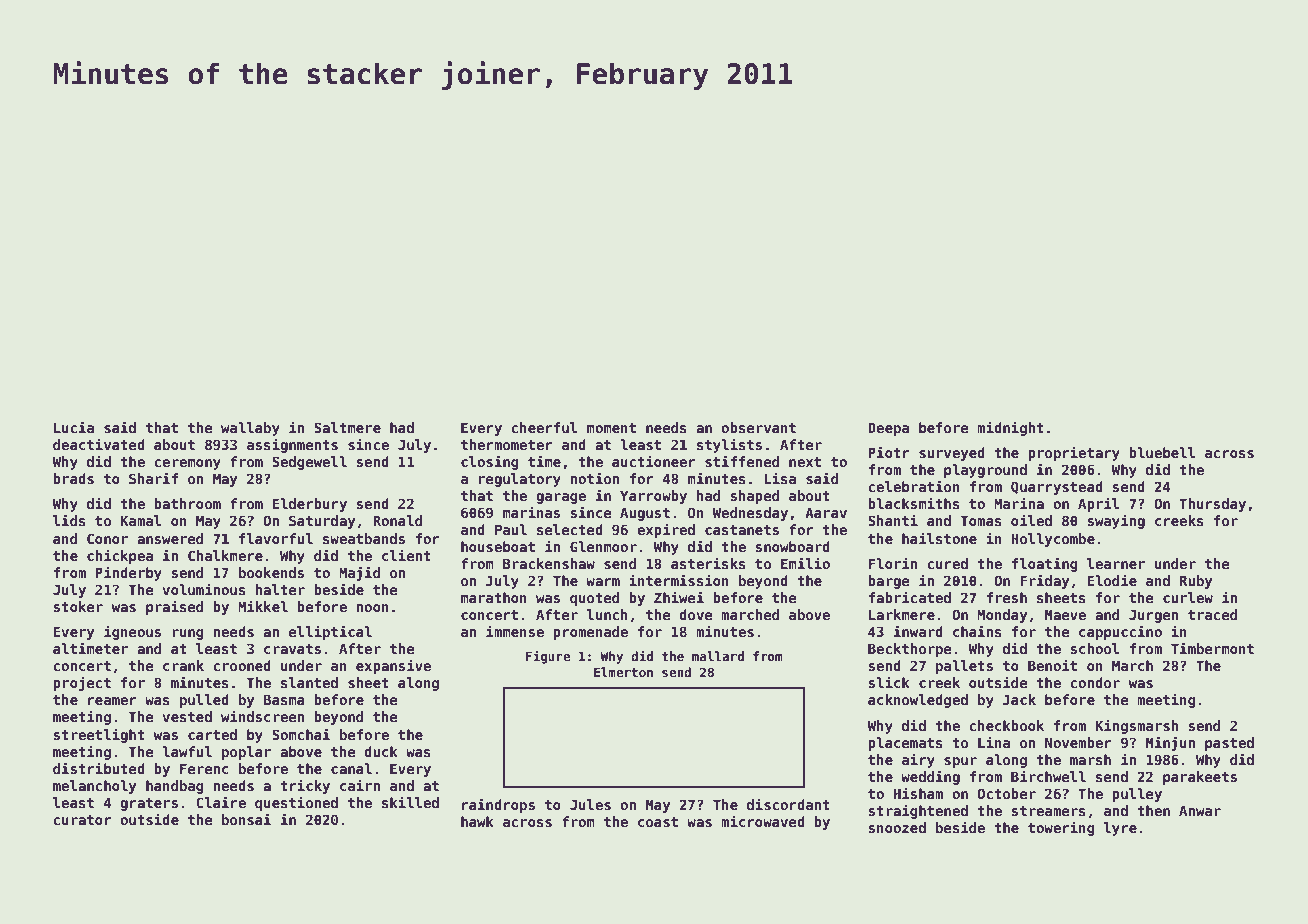 The width and height of the document is (1308, 924). I want to click on cheerful, so click(544, 427).
